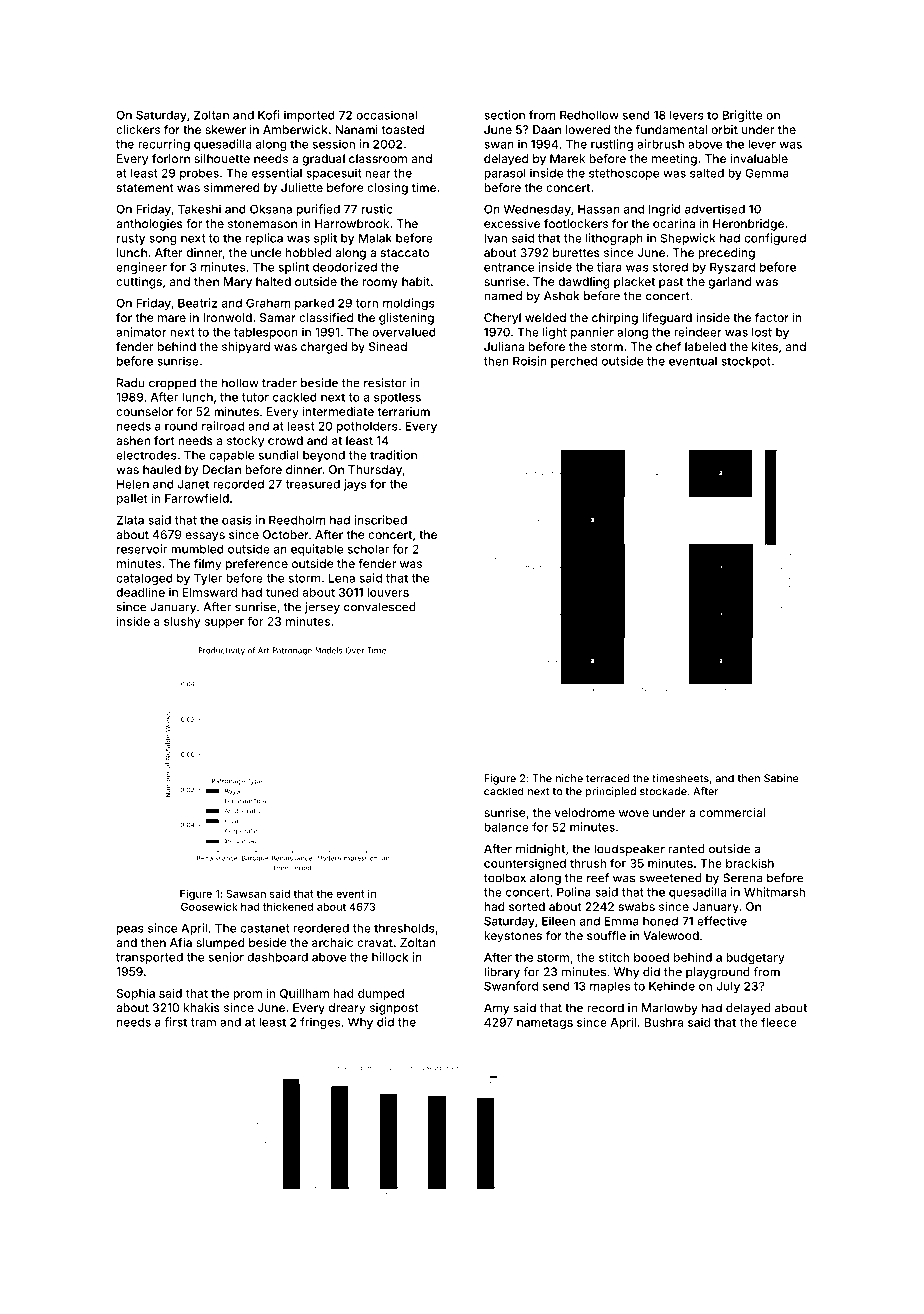 The width and height of the image is (924, 1314). Describe the element at coordinates (246, 894) in the image. I see `Sawsan` at that location.
